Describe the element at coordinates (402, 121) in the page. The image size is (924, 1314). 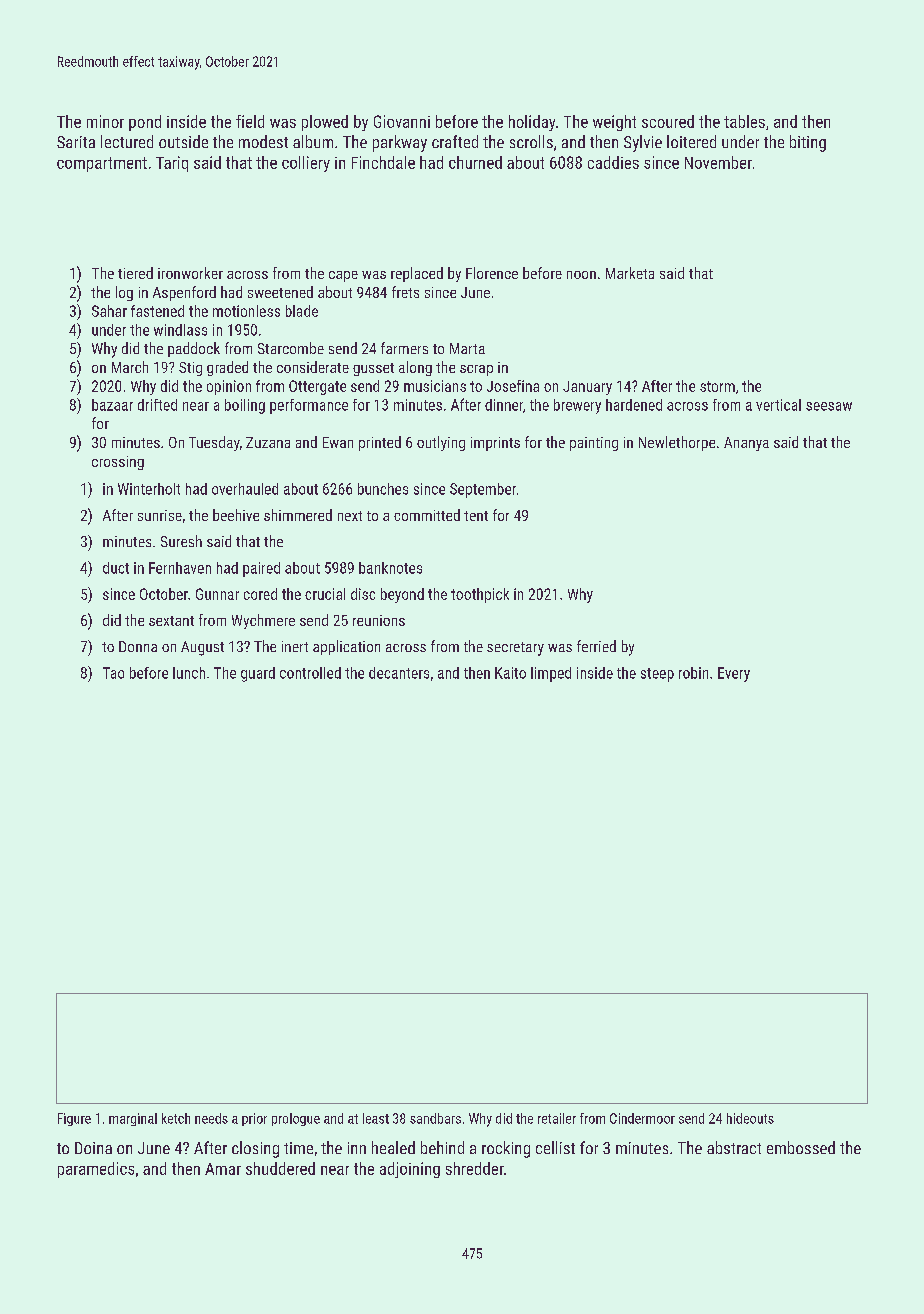
I see `Giovanni` at that location.
